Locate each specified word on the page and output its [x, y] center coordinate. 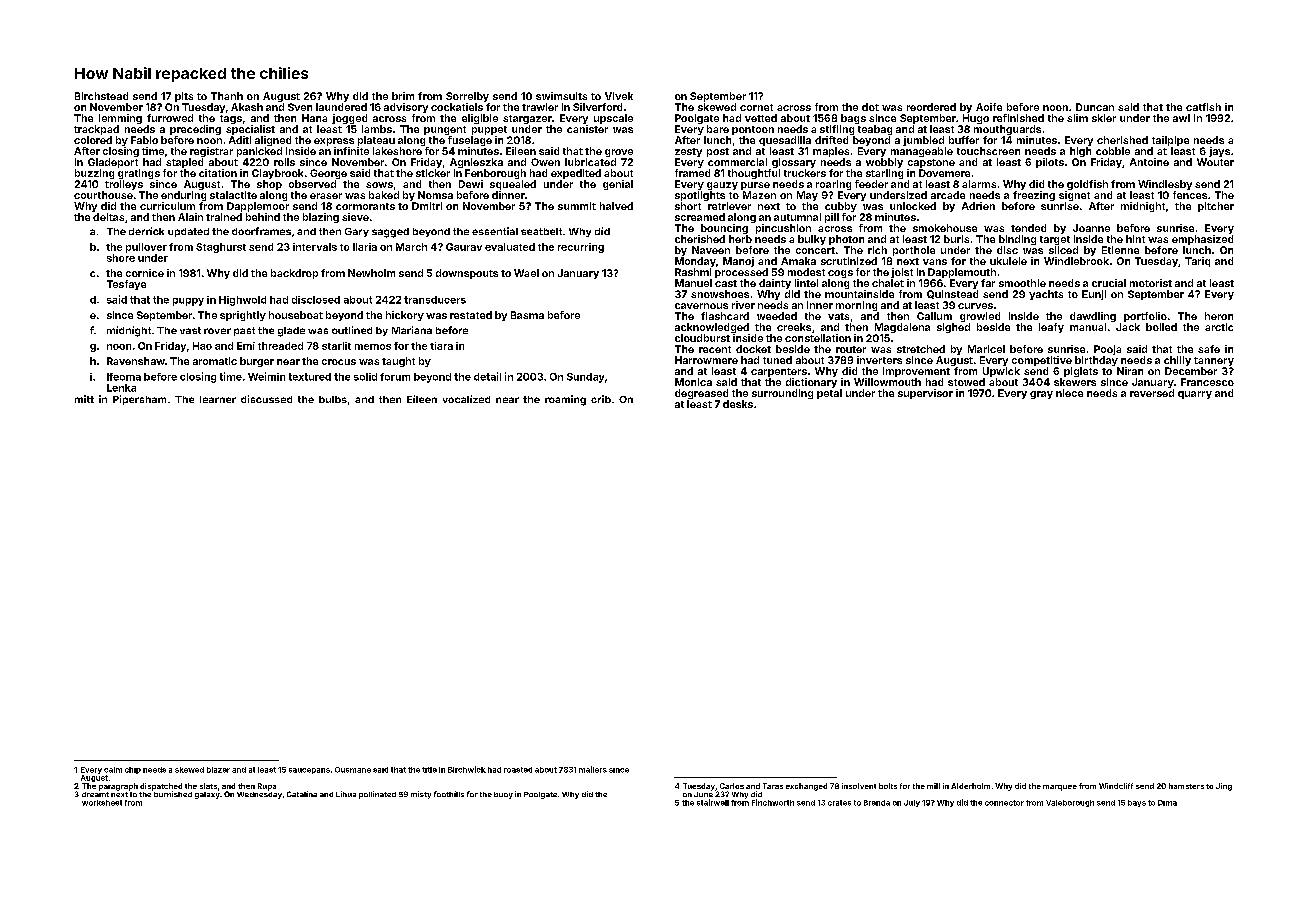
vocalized [466, 399]
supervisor [925, 394]
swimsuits [561, 96]
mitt [84, 399]
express [334, 142]
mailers [593, 769]
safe [1209, 349]
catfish [1203, 107]
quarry [1195, 395]
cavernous [701, 306]
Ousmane [353, 770]
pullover [146, 248]
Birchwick [467, 769]
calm [113, 770]
